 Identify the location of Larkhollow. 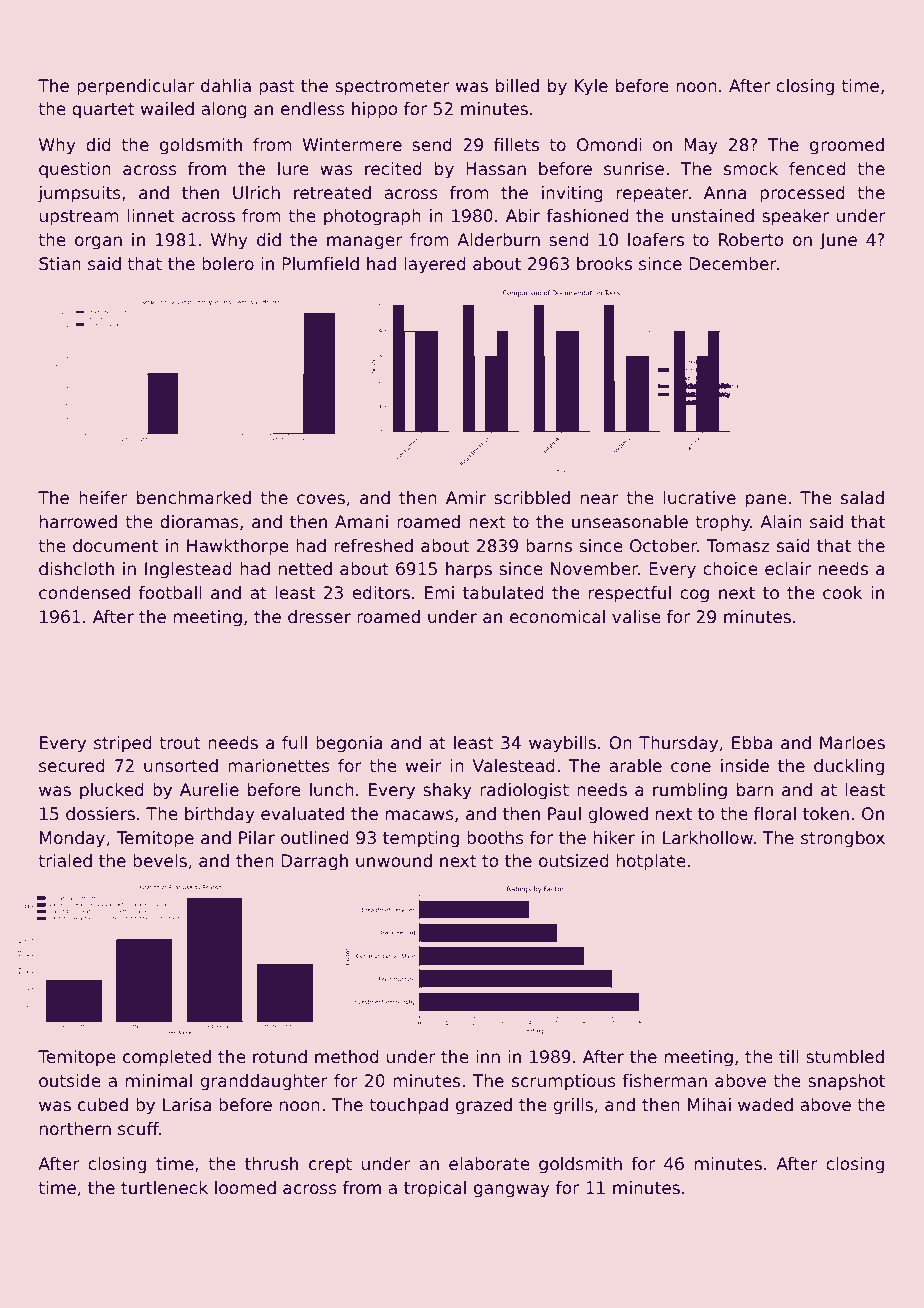
(708, 838).
